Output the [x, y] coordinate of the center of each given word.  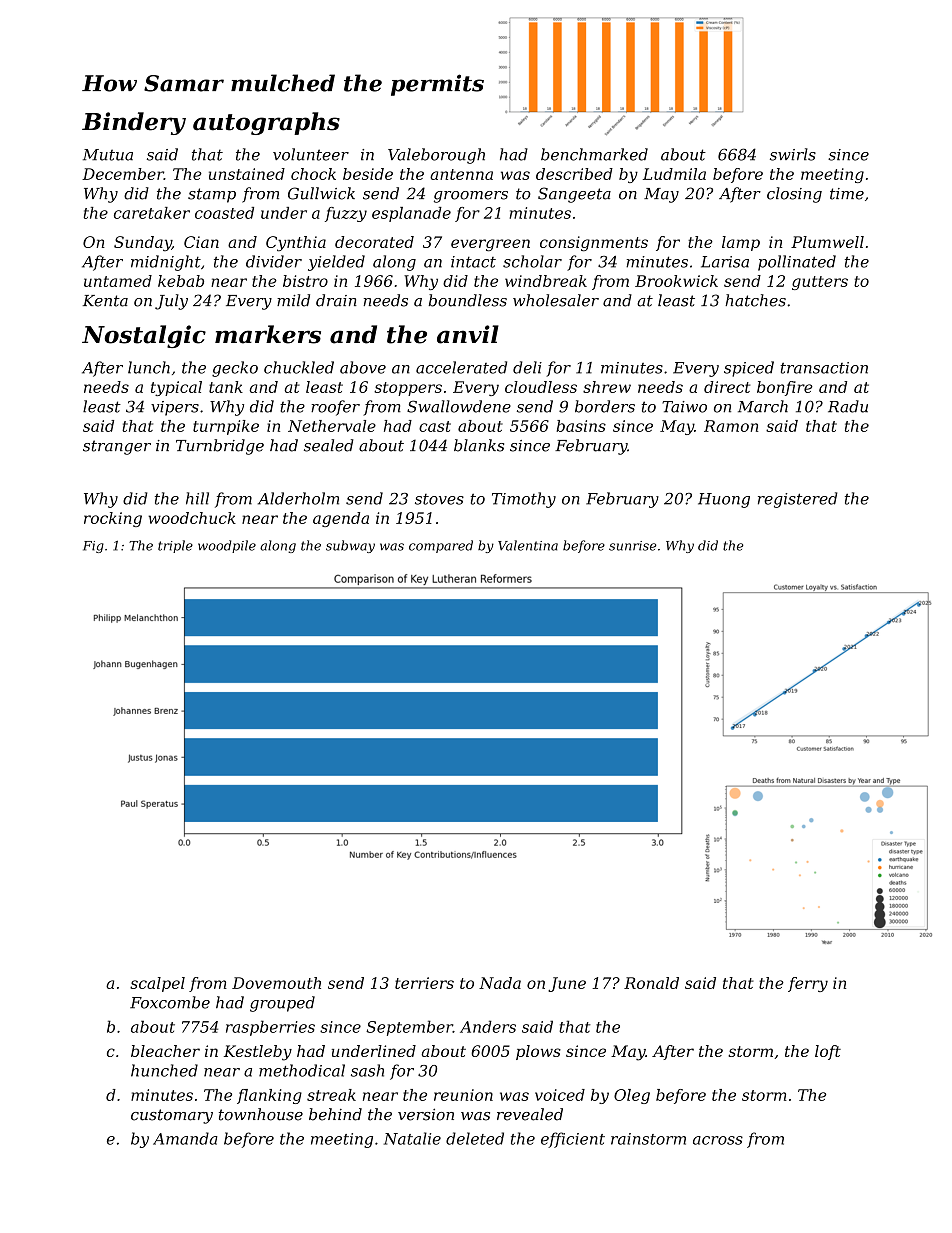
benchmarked [594, 154]
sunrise [633, 546]
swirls [793, 154]
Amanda [185, 1138]
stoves [439, 499]
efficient [573, 1140]
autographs [266, 123]
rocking [113, 519]
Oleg [632, 1096]
